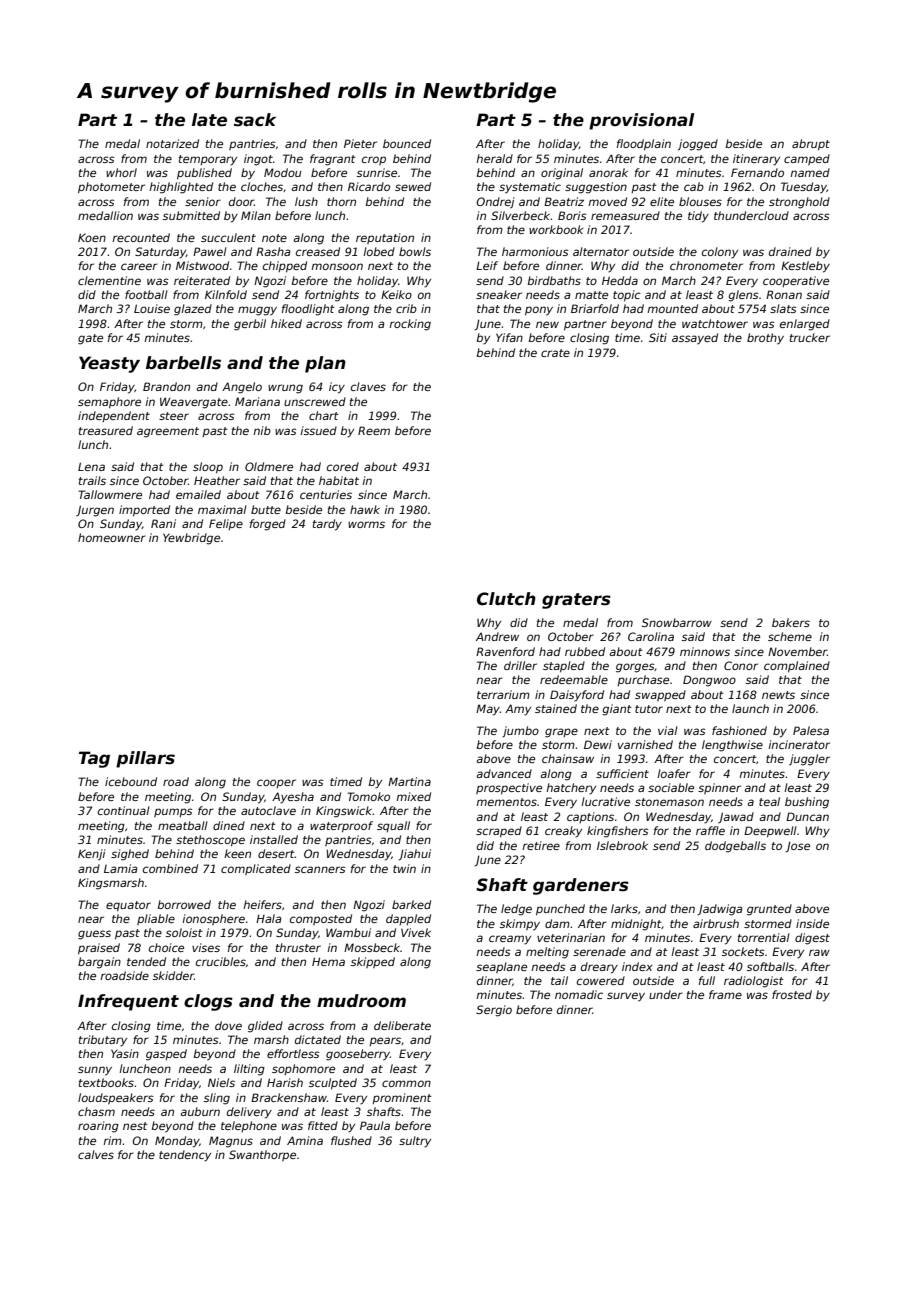 The width and height of the screenshot is (908, 1316). I want to click on tendency, so click(185, 1156).
